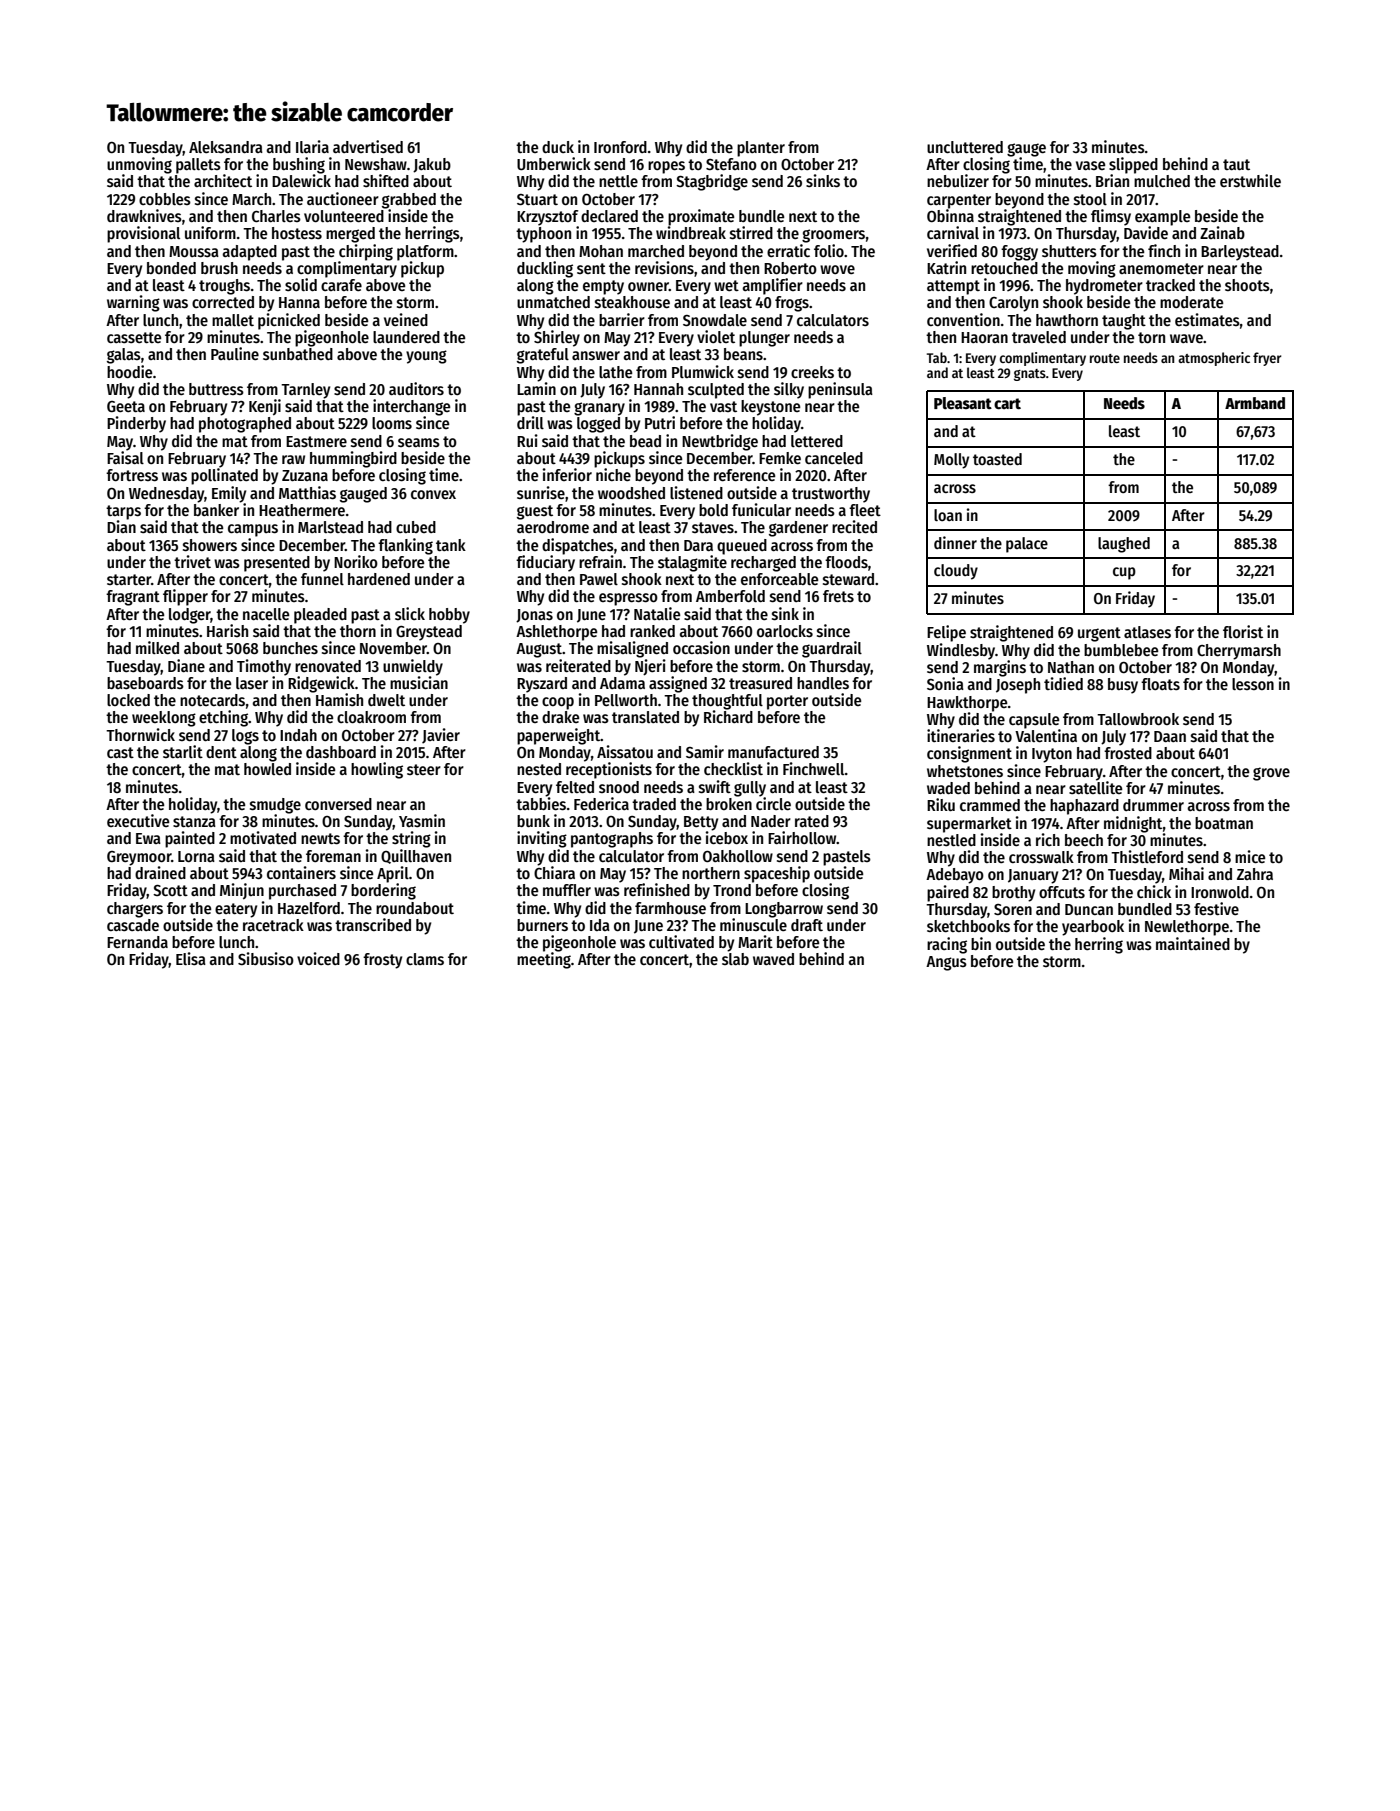 The height and width of the image is (1811, 1400). I want to click on Joseph, so click(1018, 686).
